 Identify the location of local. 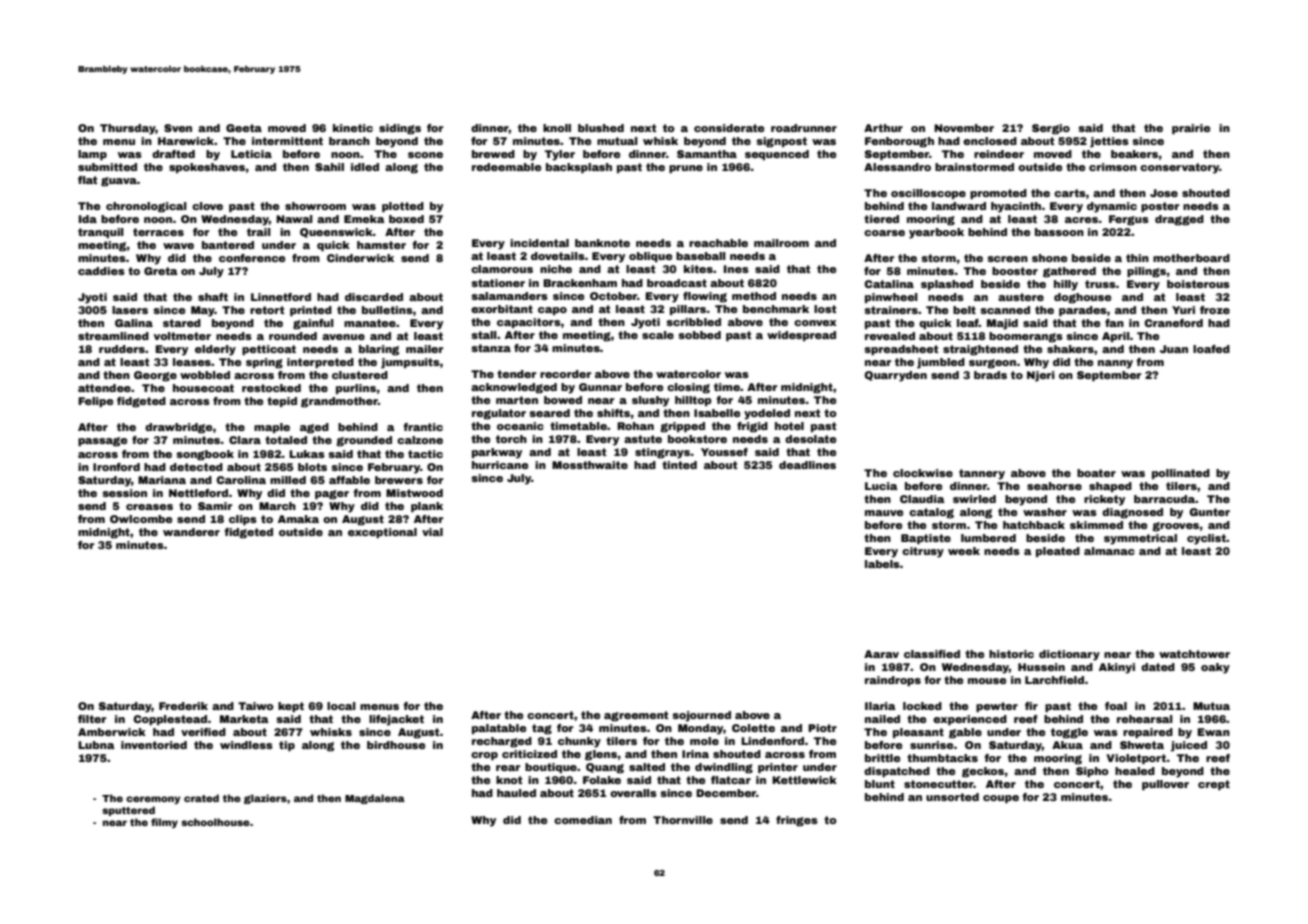
(341, 706).
